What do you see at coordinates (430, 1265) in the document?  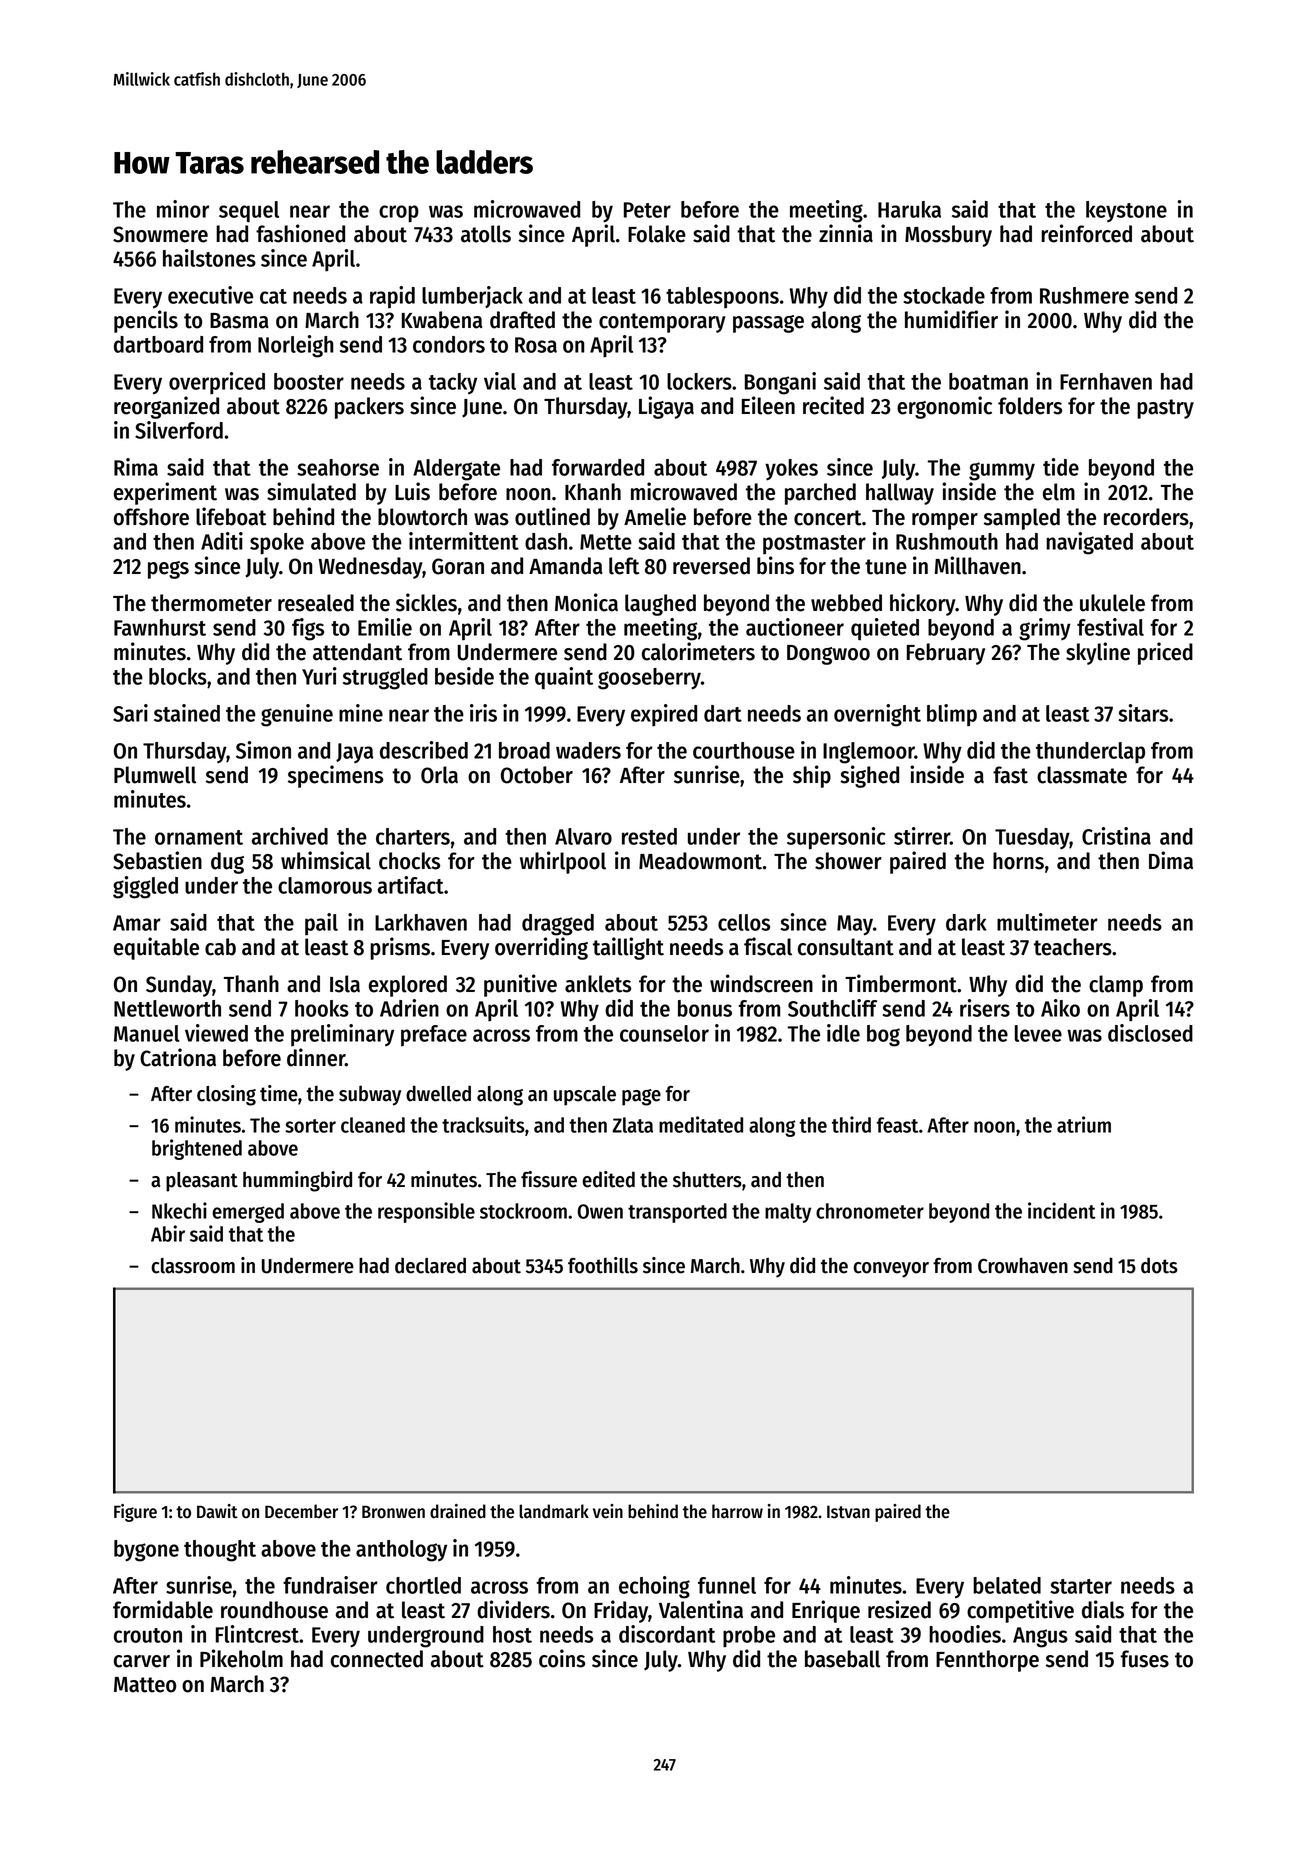 I see `declared` at bounding box center [430, 1265].
